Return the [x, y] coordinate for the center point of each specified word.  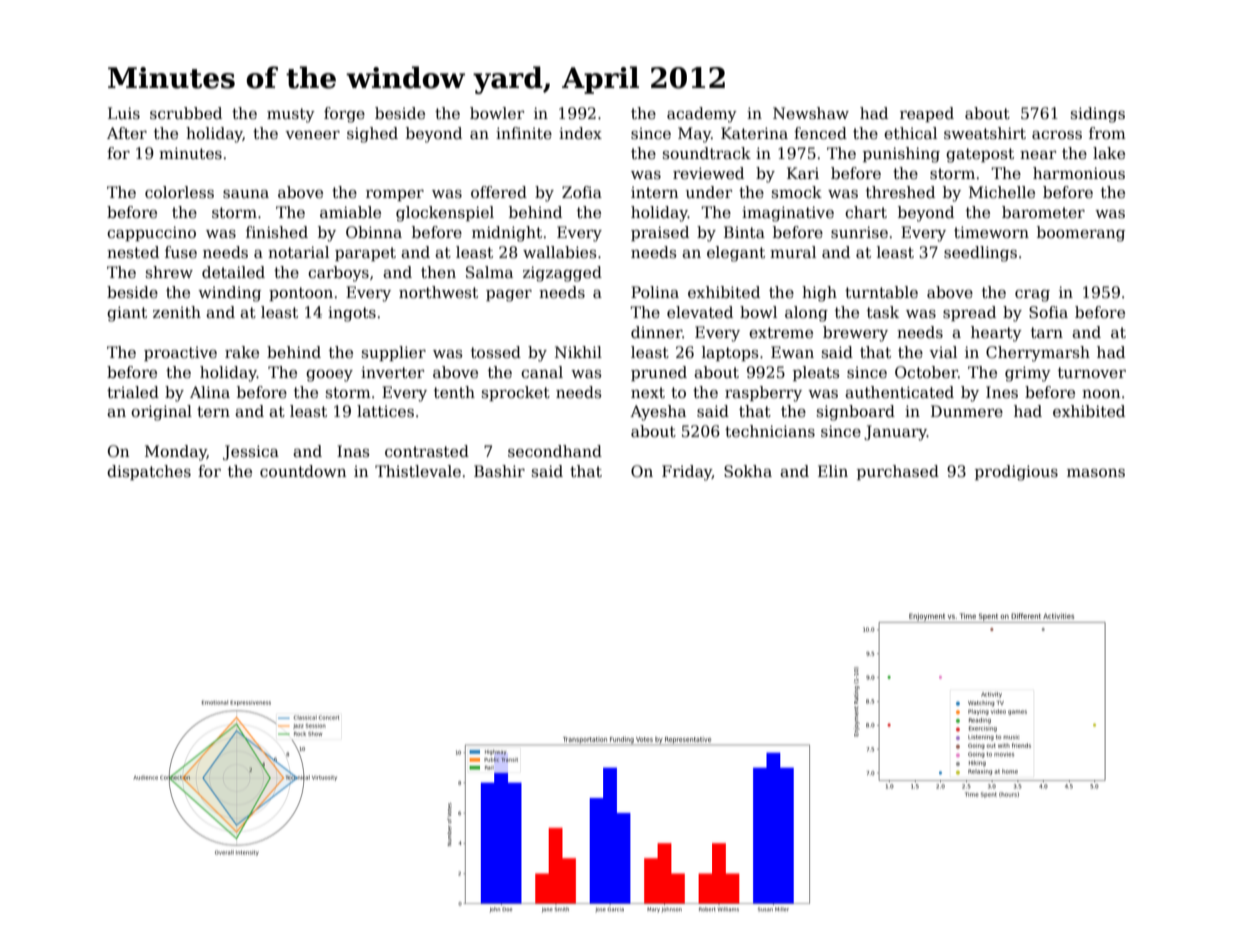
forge [344, 115]
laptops [730, 353]
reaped [927, 114]
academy [702, 115]
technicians [770, 431]
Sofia [1048, 312]
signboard [856, 413]
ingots [352, 314]
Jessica [251, 452]
